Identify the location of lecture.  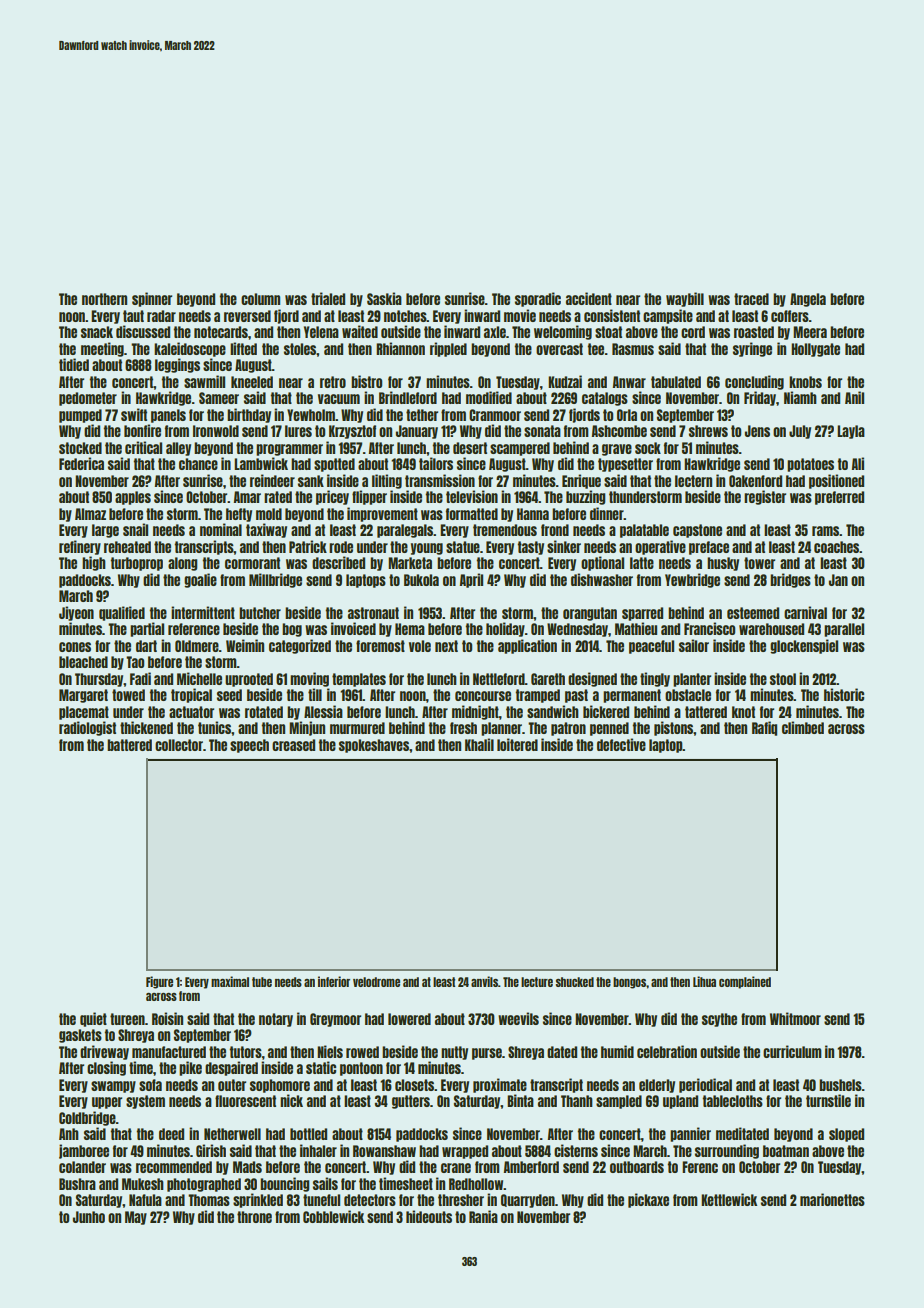
(537, 982).
